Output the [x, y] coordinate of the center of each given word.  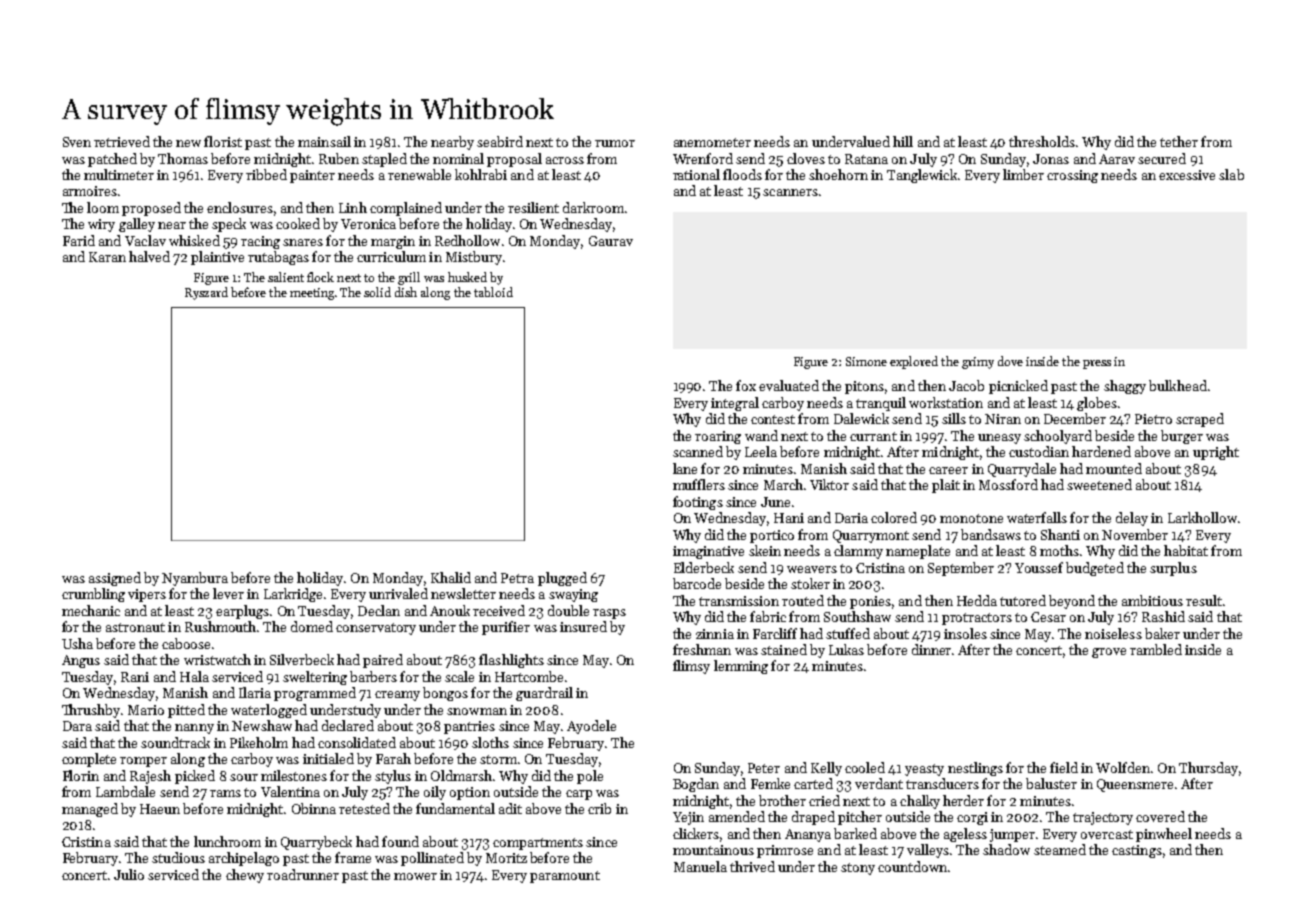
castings [1137, 851]
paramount [565, 877]
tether [1179, 141]
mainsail [324, 141]
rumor [615, 143]
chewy [245, 876]
